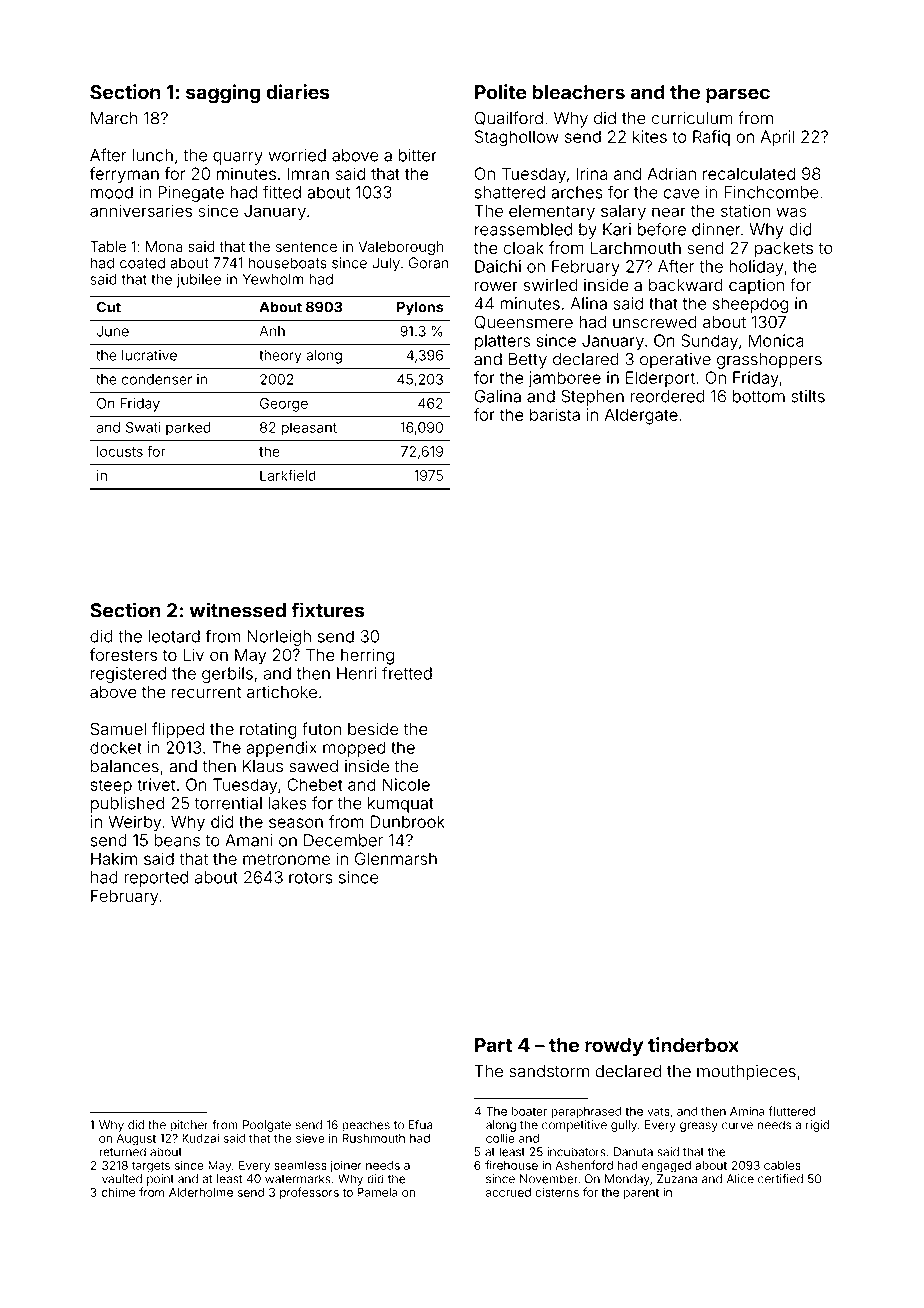 The height and width of the image is (1308, 924). What do you see at coordinates (716, 229) in the image?
I see `dinner` at bounding box center [716, 229].
